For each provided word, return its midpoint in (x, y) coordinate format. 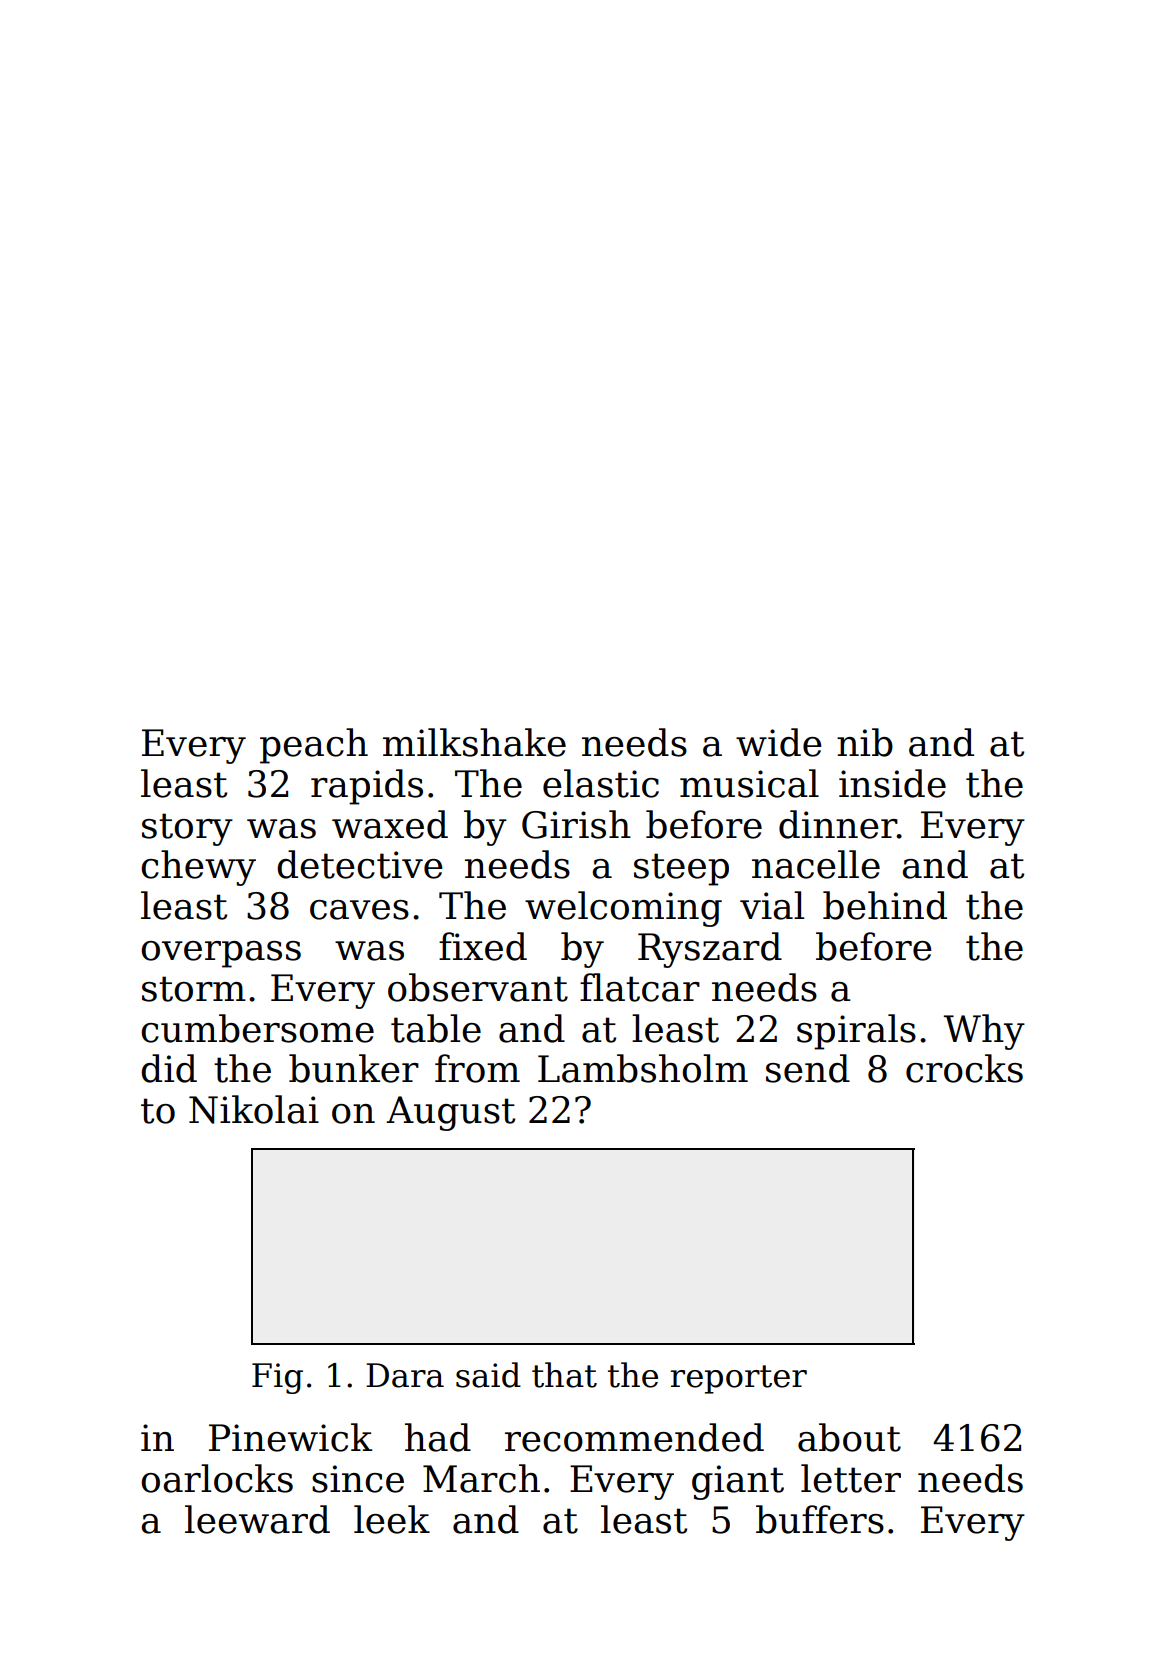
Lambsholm (643, 1068)
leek (392, 1519)
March (481, 1478)
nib (865, 742)
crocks (964, 1068)
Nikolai (254, 1109)
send (808, 1068)
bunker (354, 1068)
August (450, 1113)
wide (779, 742)
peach (314, 746)
